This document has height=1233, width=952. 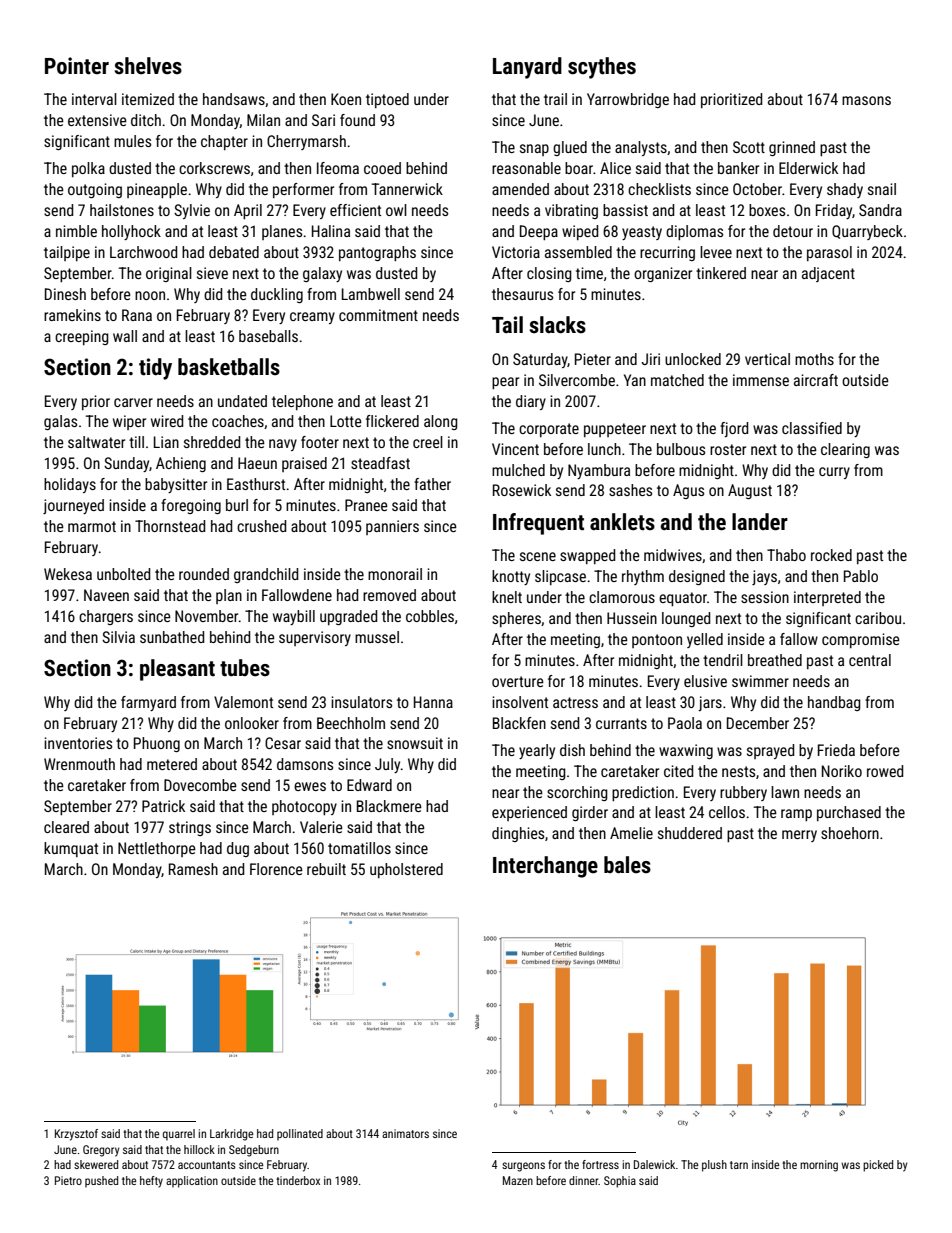 What do you see at coordinates (739, 1165) in the document?
I see `tarn` at bounding box center [739, 1165].
